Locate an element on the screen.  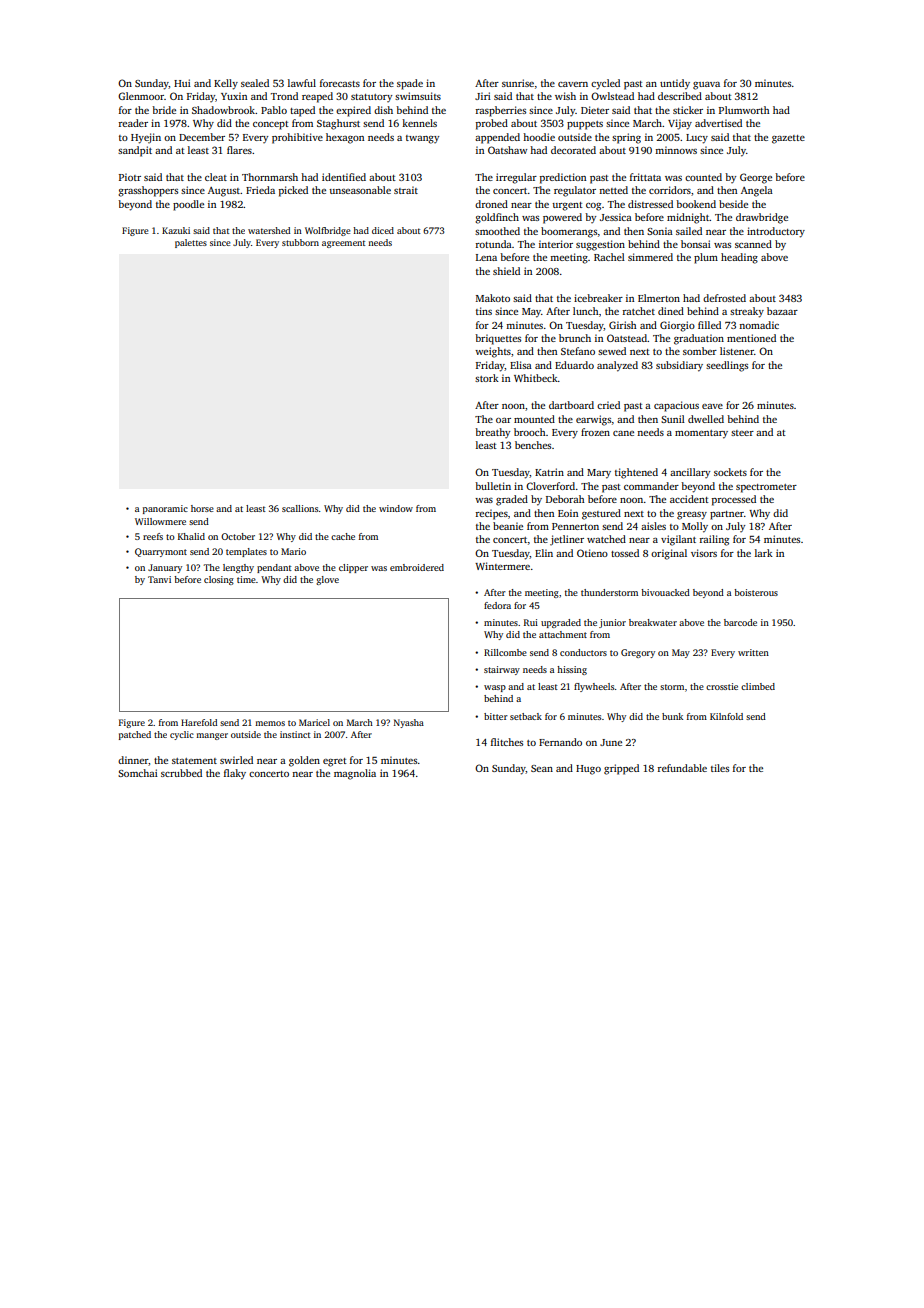
Kelly is located at coordinates (226, 84).
